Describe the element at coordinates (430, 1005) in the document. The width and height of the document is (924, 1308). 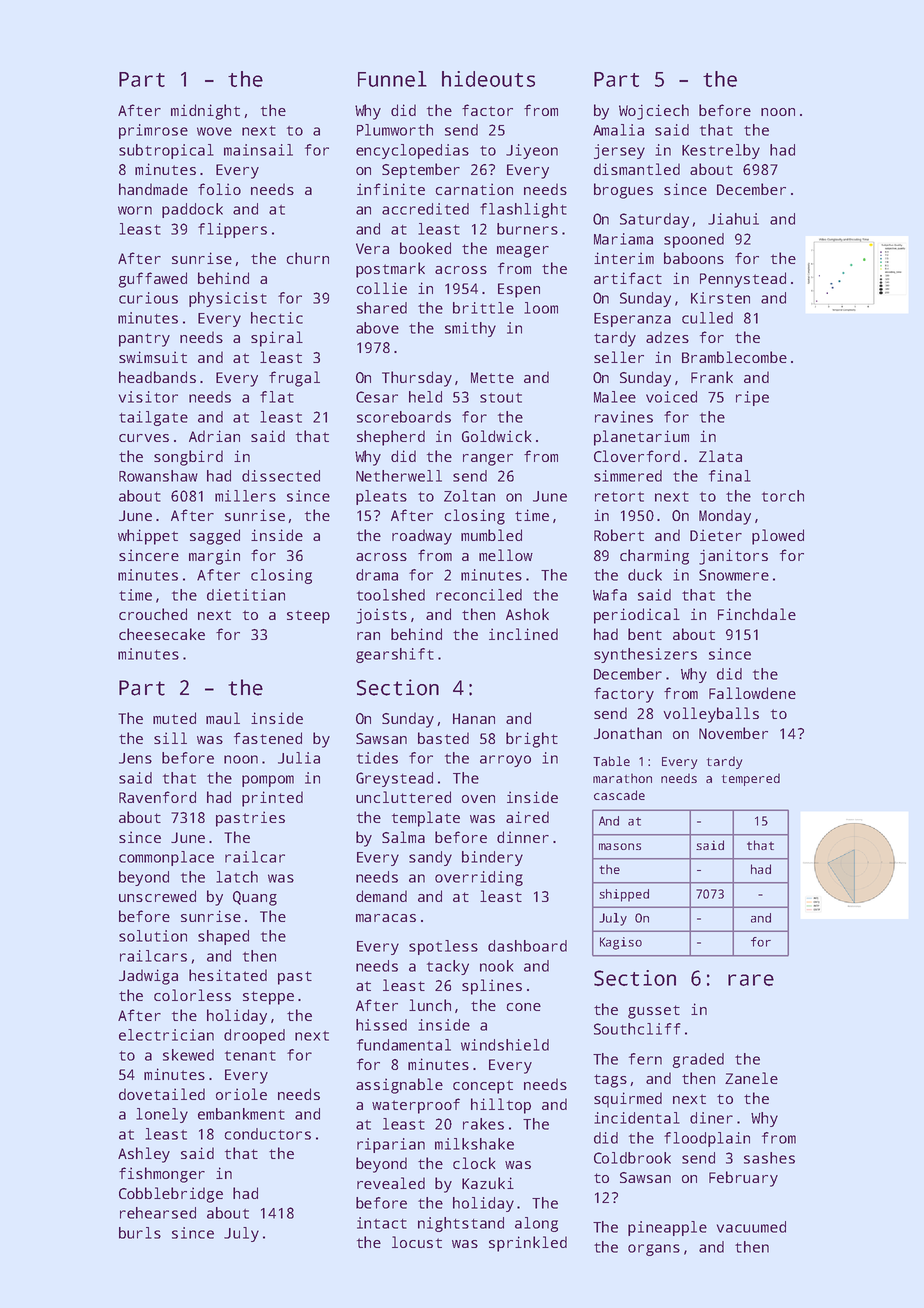
I see `lunch` at that location.
